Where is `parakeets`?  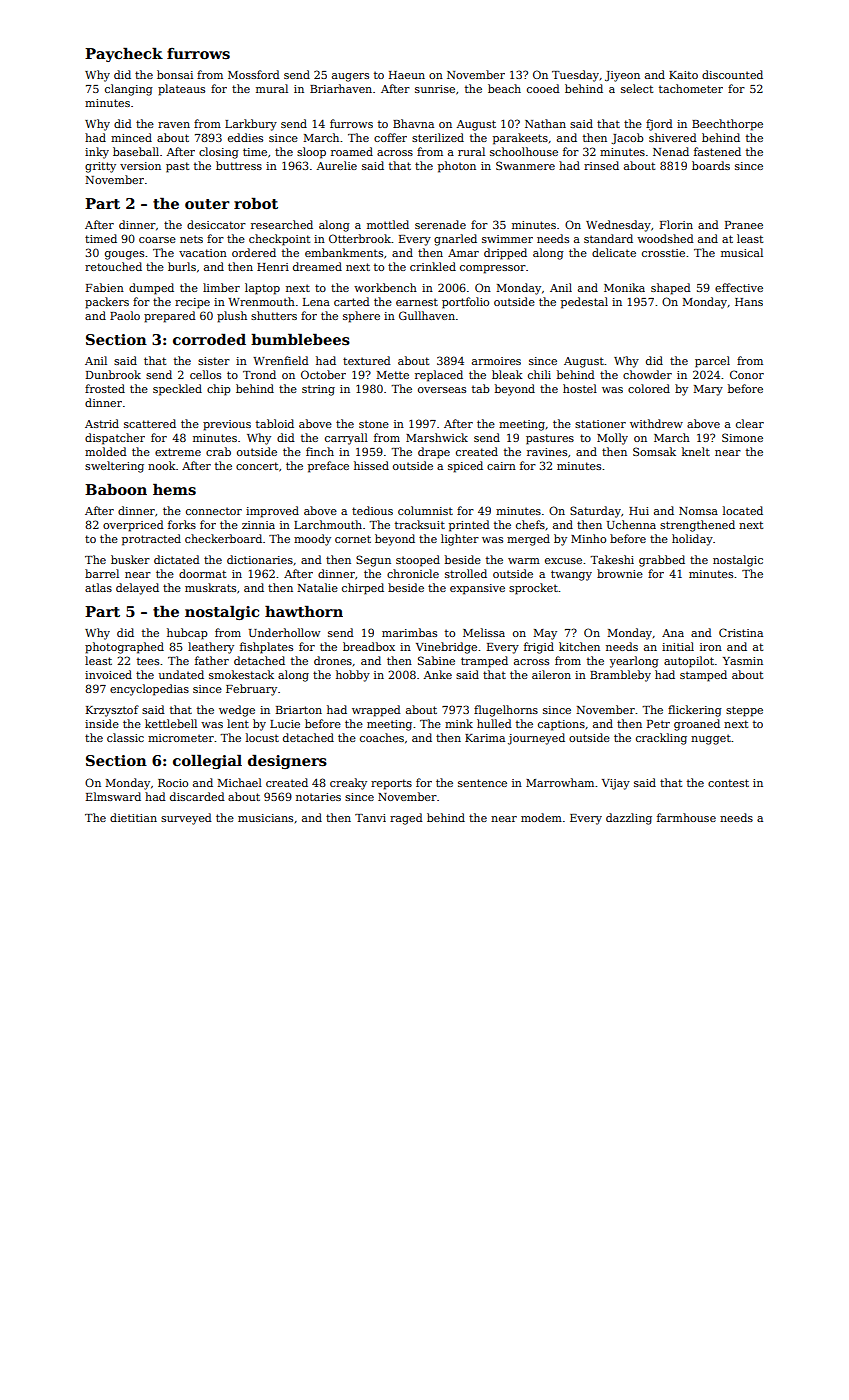
parakeets is located at coordinates (520, 139).
